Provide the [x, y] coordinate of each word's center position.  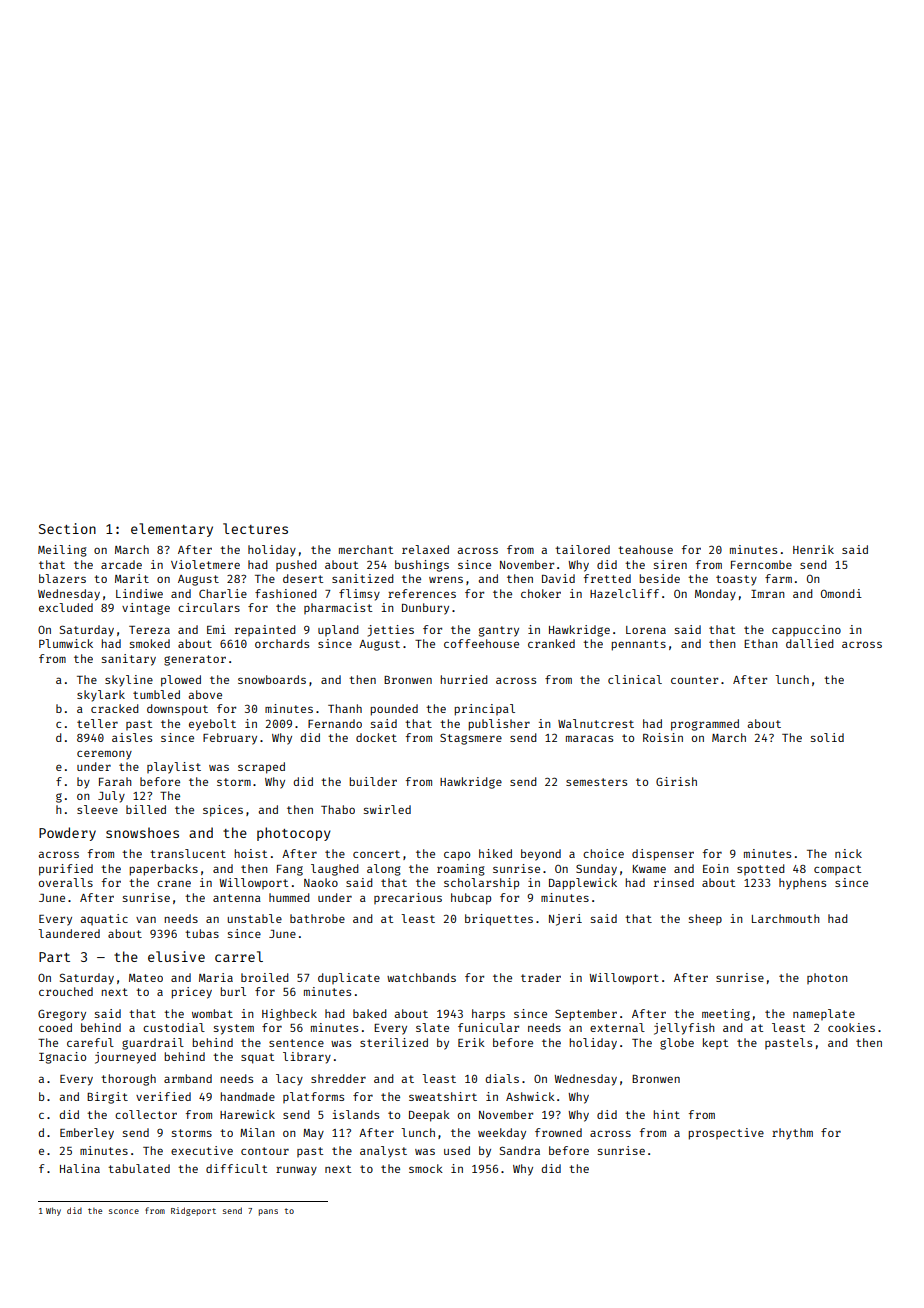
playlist [174, 768]
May [313, 1134]
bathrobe [317, 918]
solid [827, 737]
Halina [80, 1168]
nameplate [824, 1014]
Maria [216, 977]
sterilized [394, 1042]
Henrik [813, 549]
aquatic [104, 919]
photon [827, 978]
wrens [446, 579]
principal [484, 710]
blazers [62, 578]
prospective [726, 1134]
